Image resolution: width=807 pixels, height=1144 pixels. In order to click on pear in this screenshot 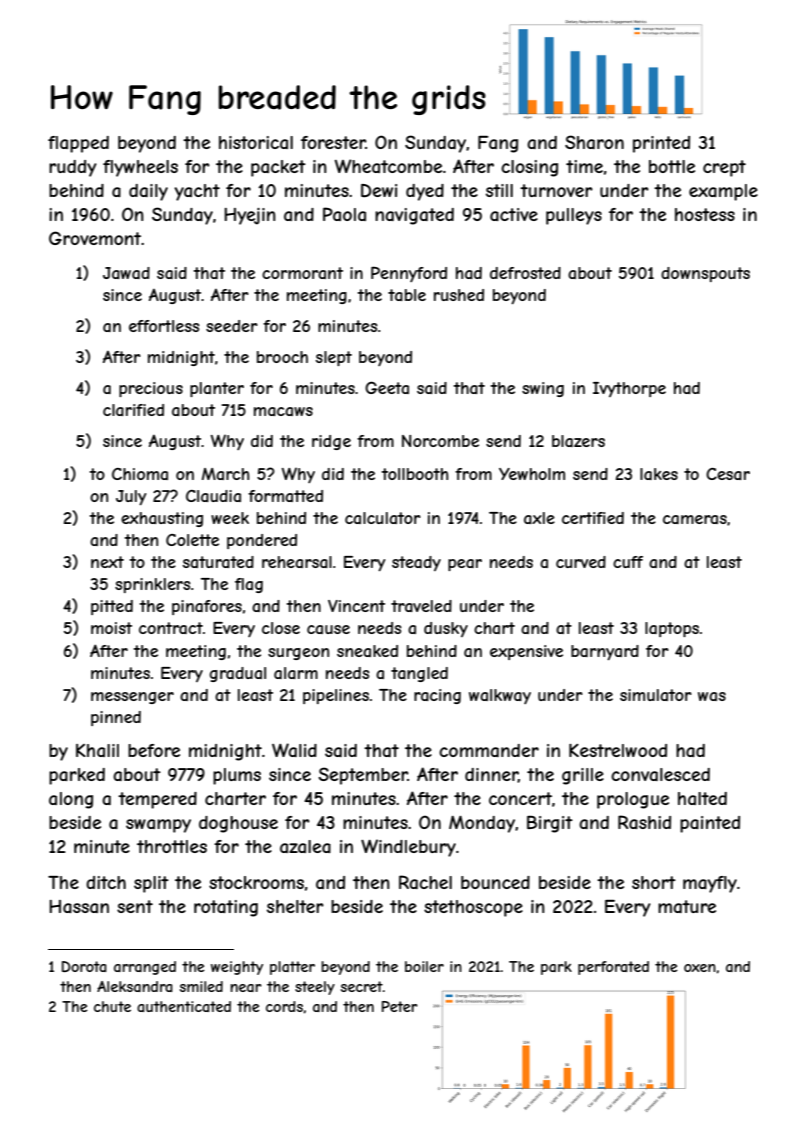, I will do `click(465, 565)`.
